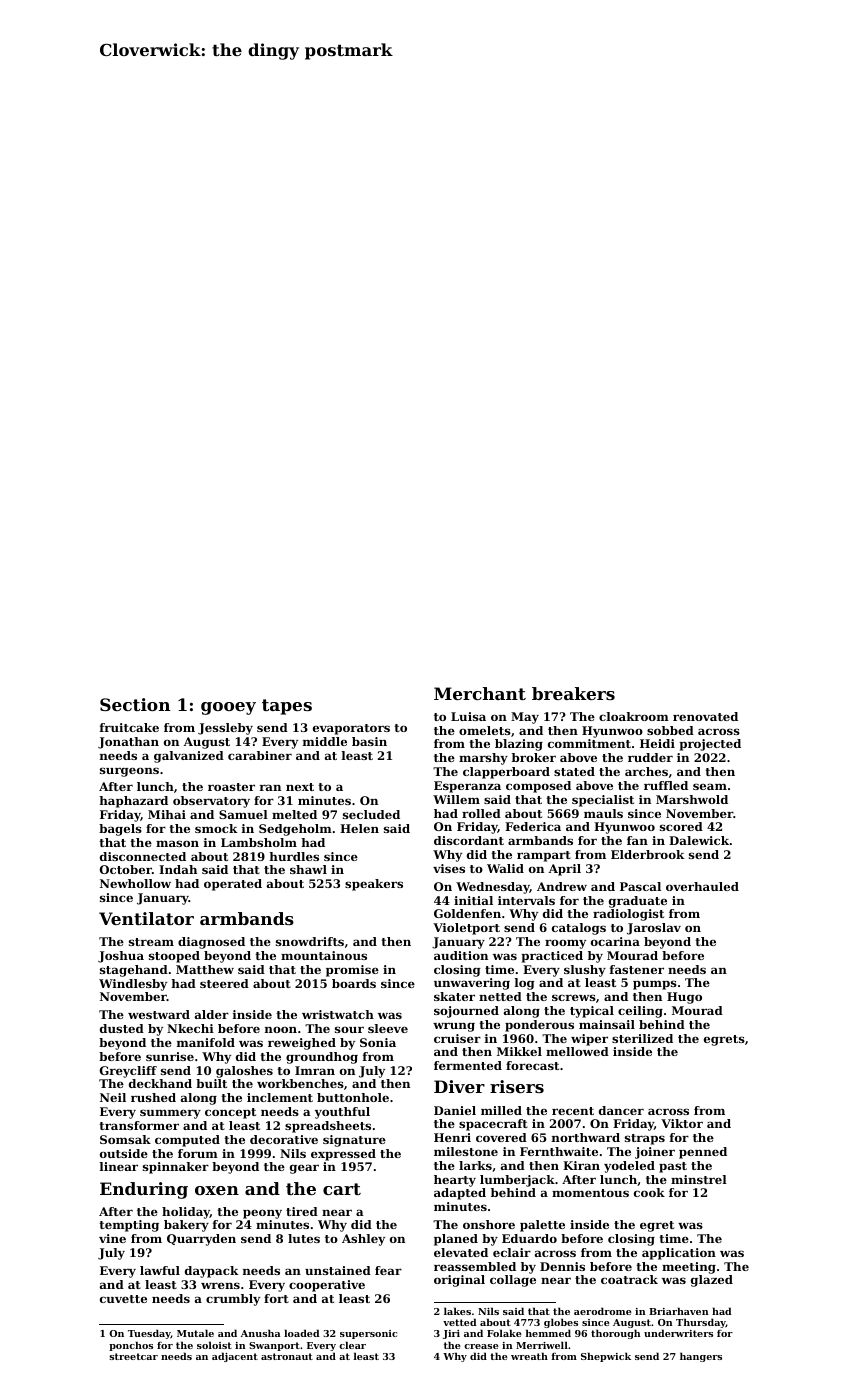 This screenshot has height=1400, width=849. Describe the element at coordinates (220, 1285) in the screenshot. I see `wrens` at that location.
